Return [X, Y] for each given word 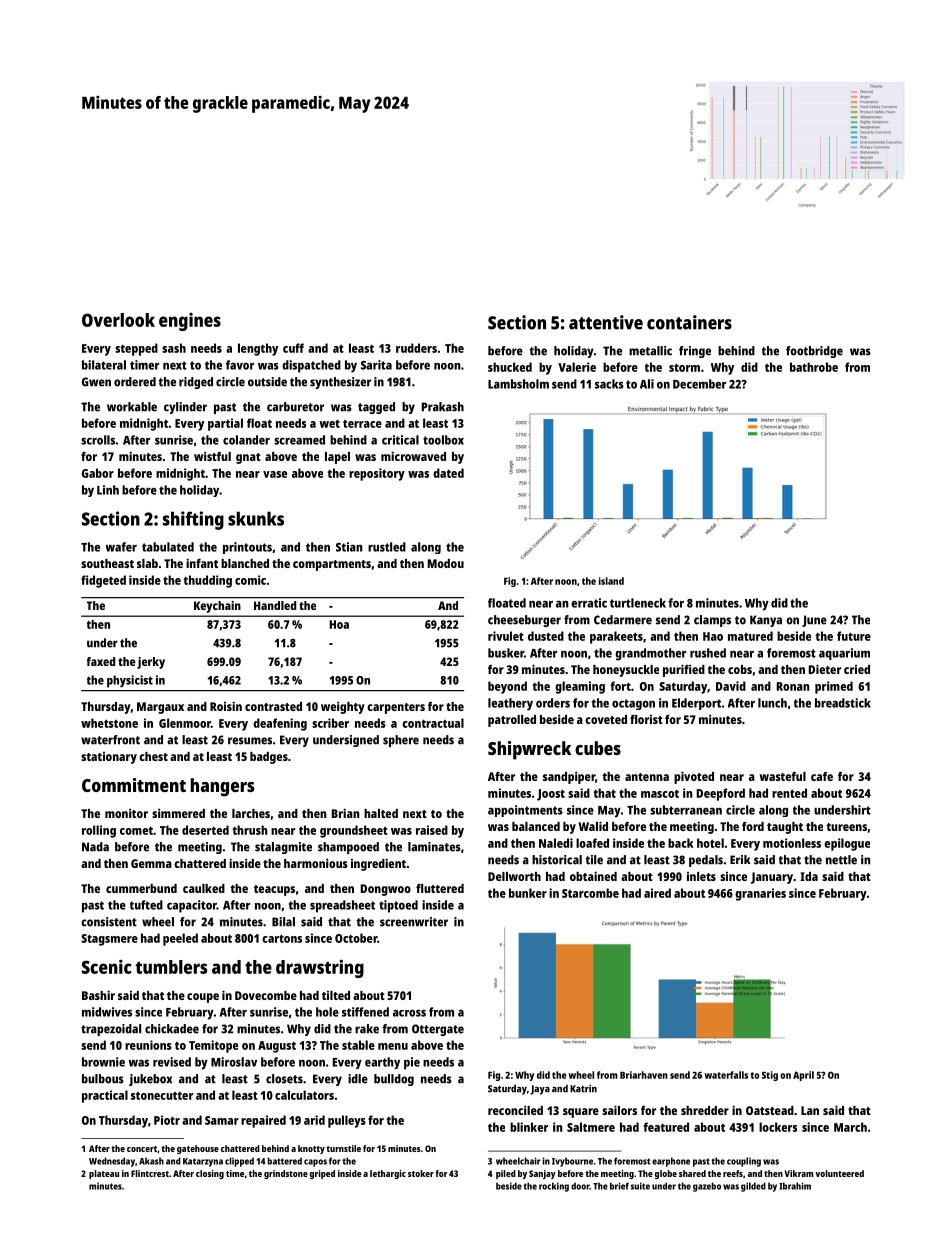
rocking [554, 1187]
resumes [250, 741]
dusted [546, 636]
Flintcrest [150, 1173]
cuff [293, 348]
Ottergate [438, 1030]
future [854, 636]
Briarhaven [644, 1075]
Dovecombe [266, 995]
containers [689, 322]
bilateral [104, 365]
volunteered [839, 1173]
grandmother [650, 654]
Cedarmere [623, 620]
